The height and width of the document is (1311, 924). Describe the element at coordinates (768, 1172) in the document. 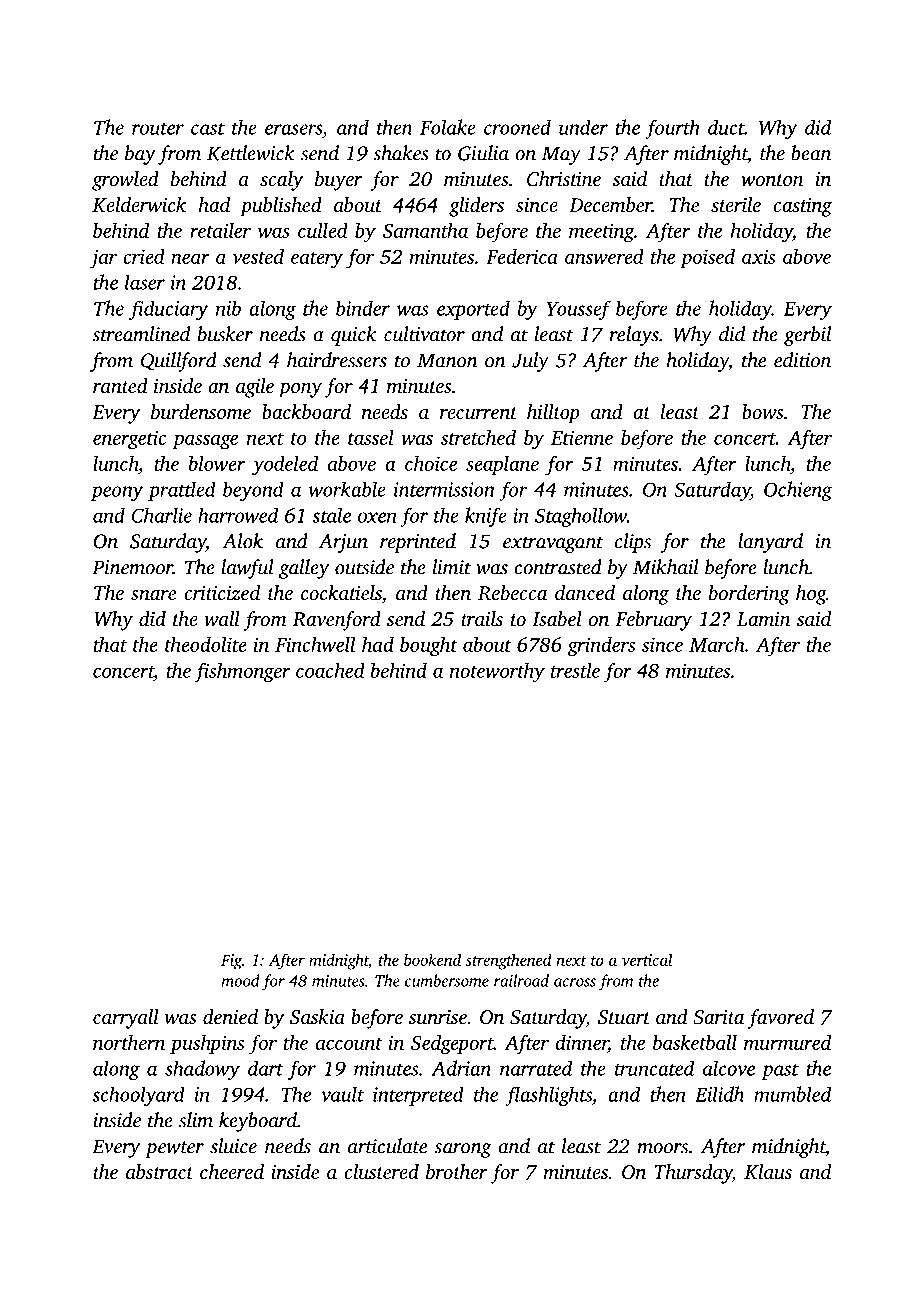

I see `Klaus` at that location.
